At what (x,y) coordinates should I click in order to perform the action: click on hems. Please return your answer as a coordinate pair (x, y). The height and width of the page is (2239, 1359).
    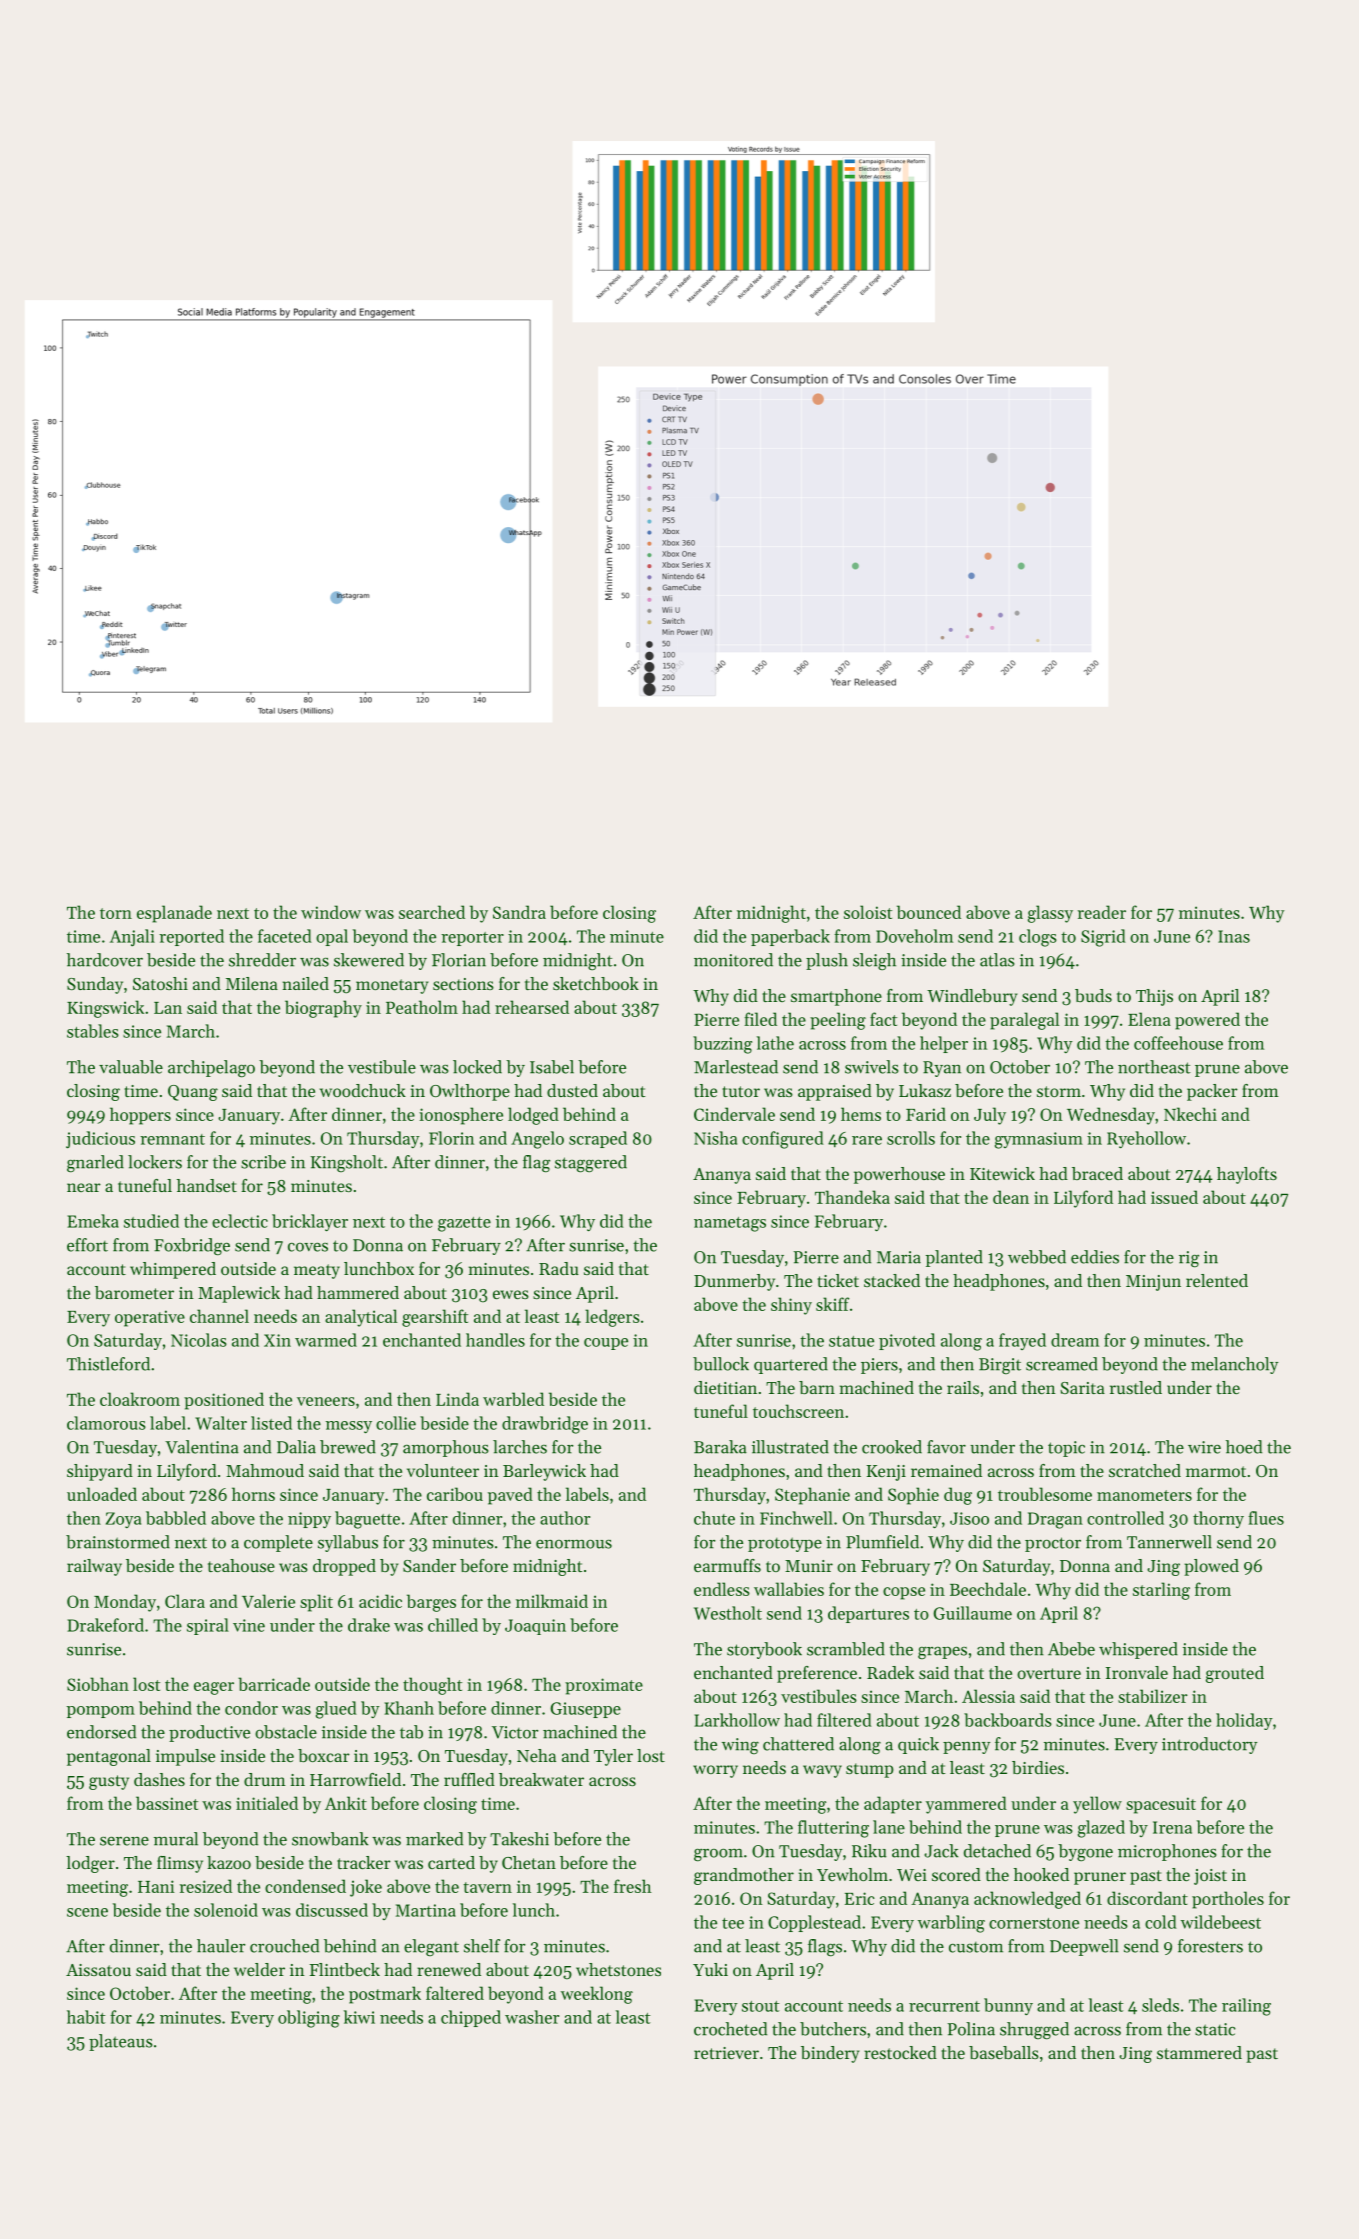
    Looking at the image, I should click on (861, 1114).
